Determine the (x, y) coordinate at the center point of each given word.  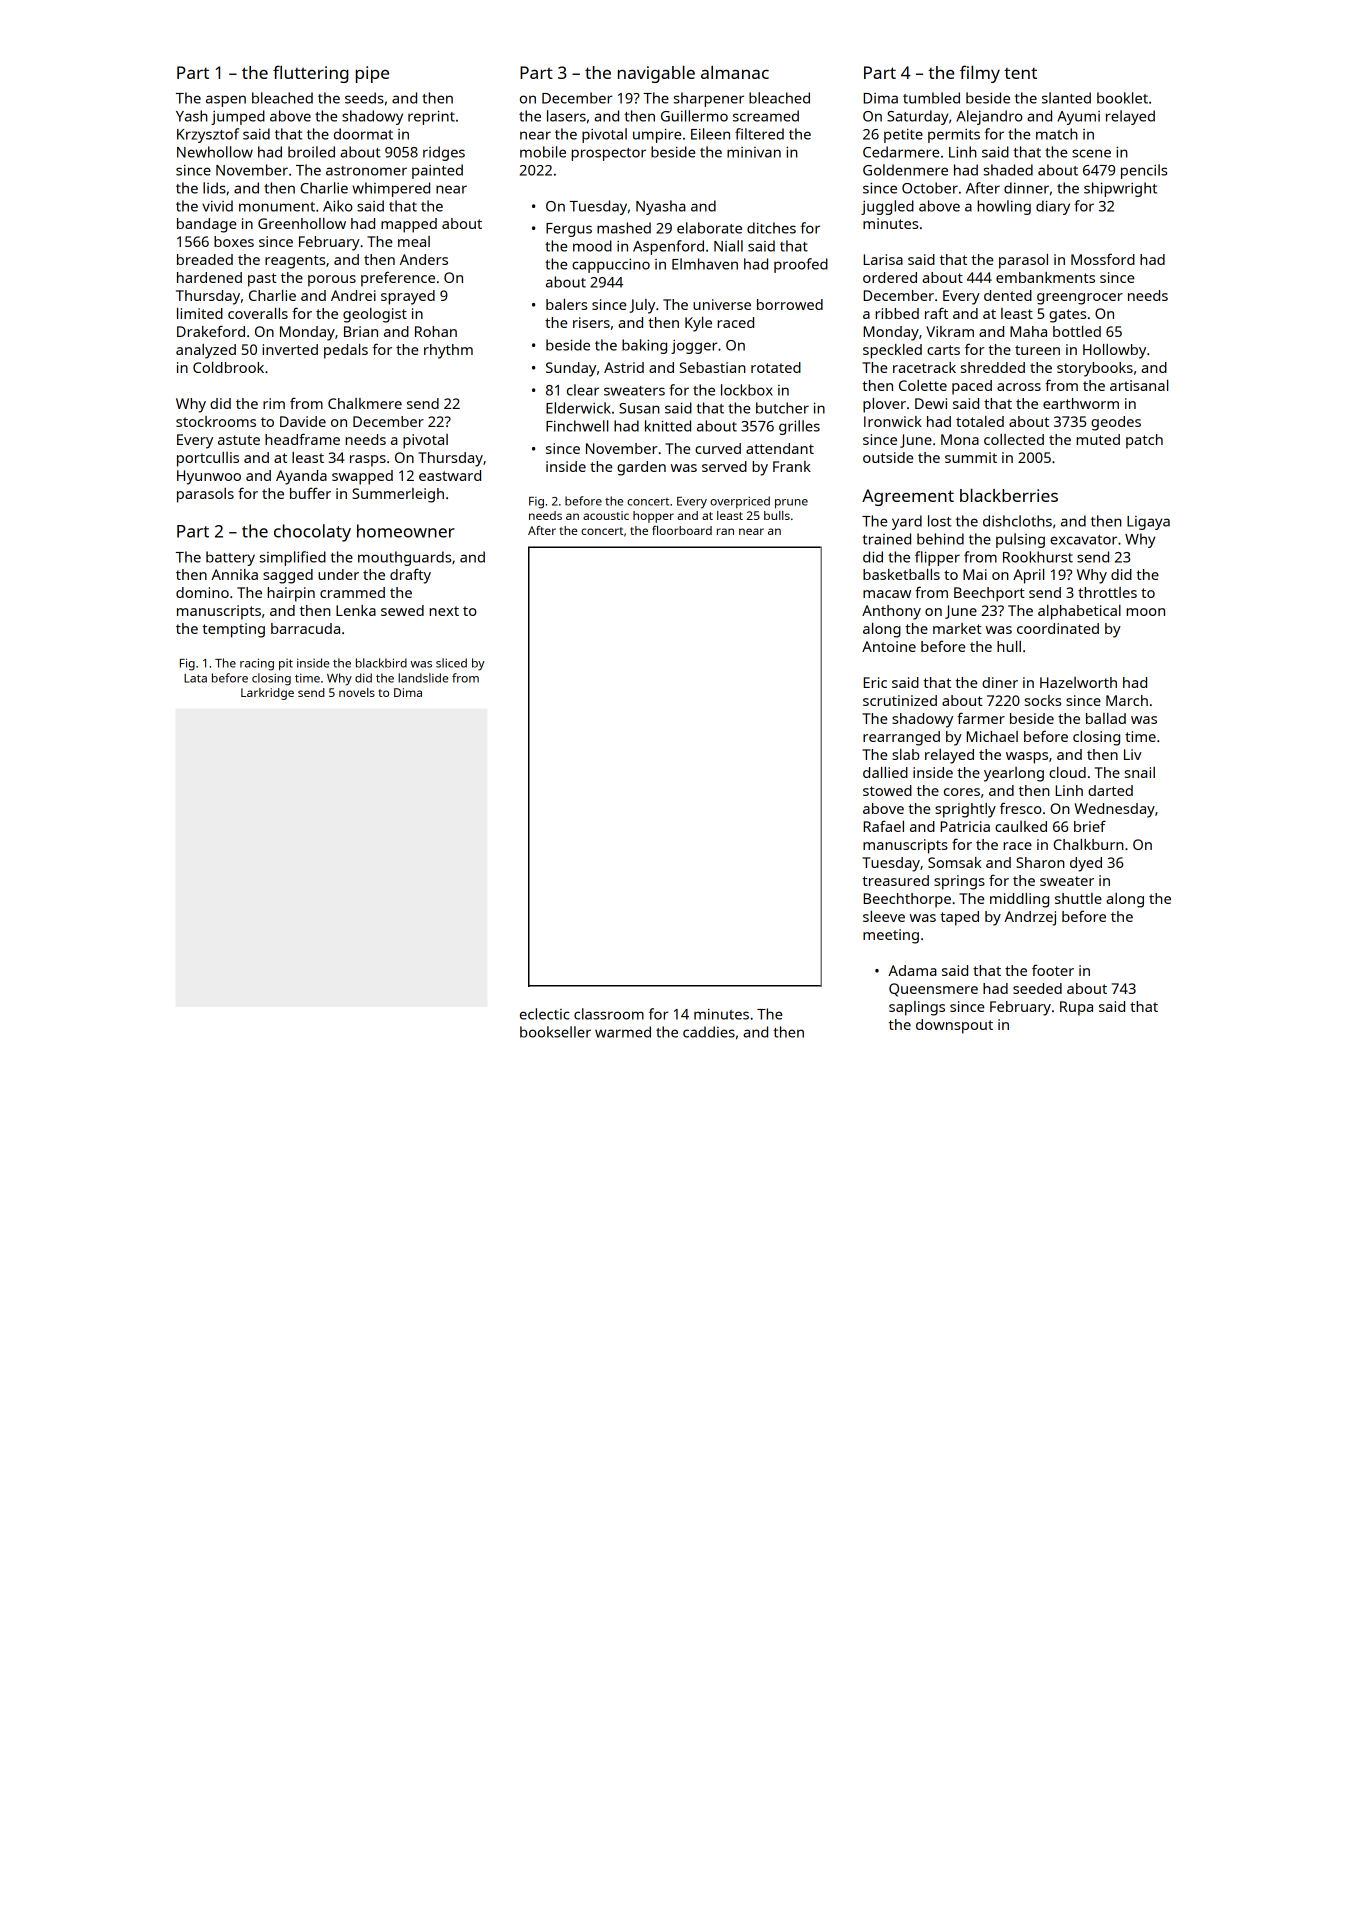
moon (1145, 612)
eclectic (545, 1014)
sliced (451, 663)
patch (1144, 441)
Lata (195, 678)
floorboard (682, 530)
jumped (238, 117)
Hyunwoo (209, 477)
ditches (771, 228)
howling (1004, 207)
